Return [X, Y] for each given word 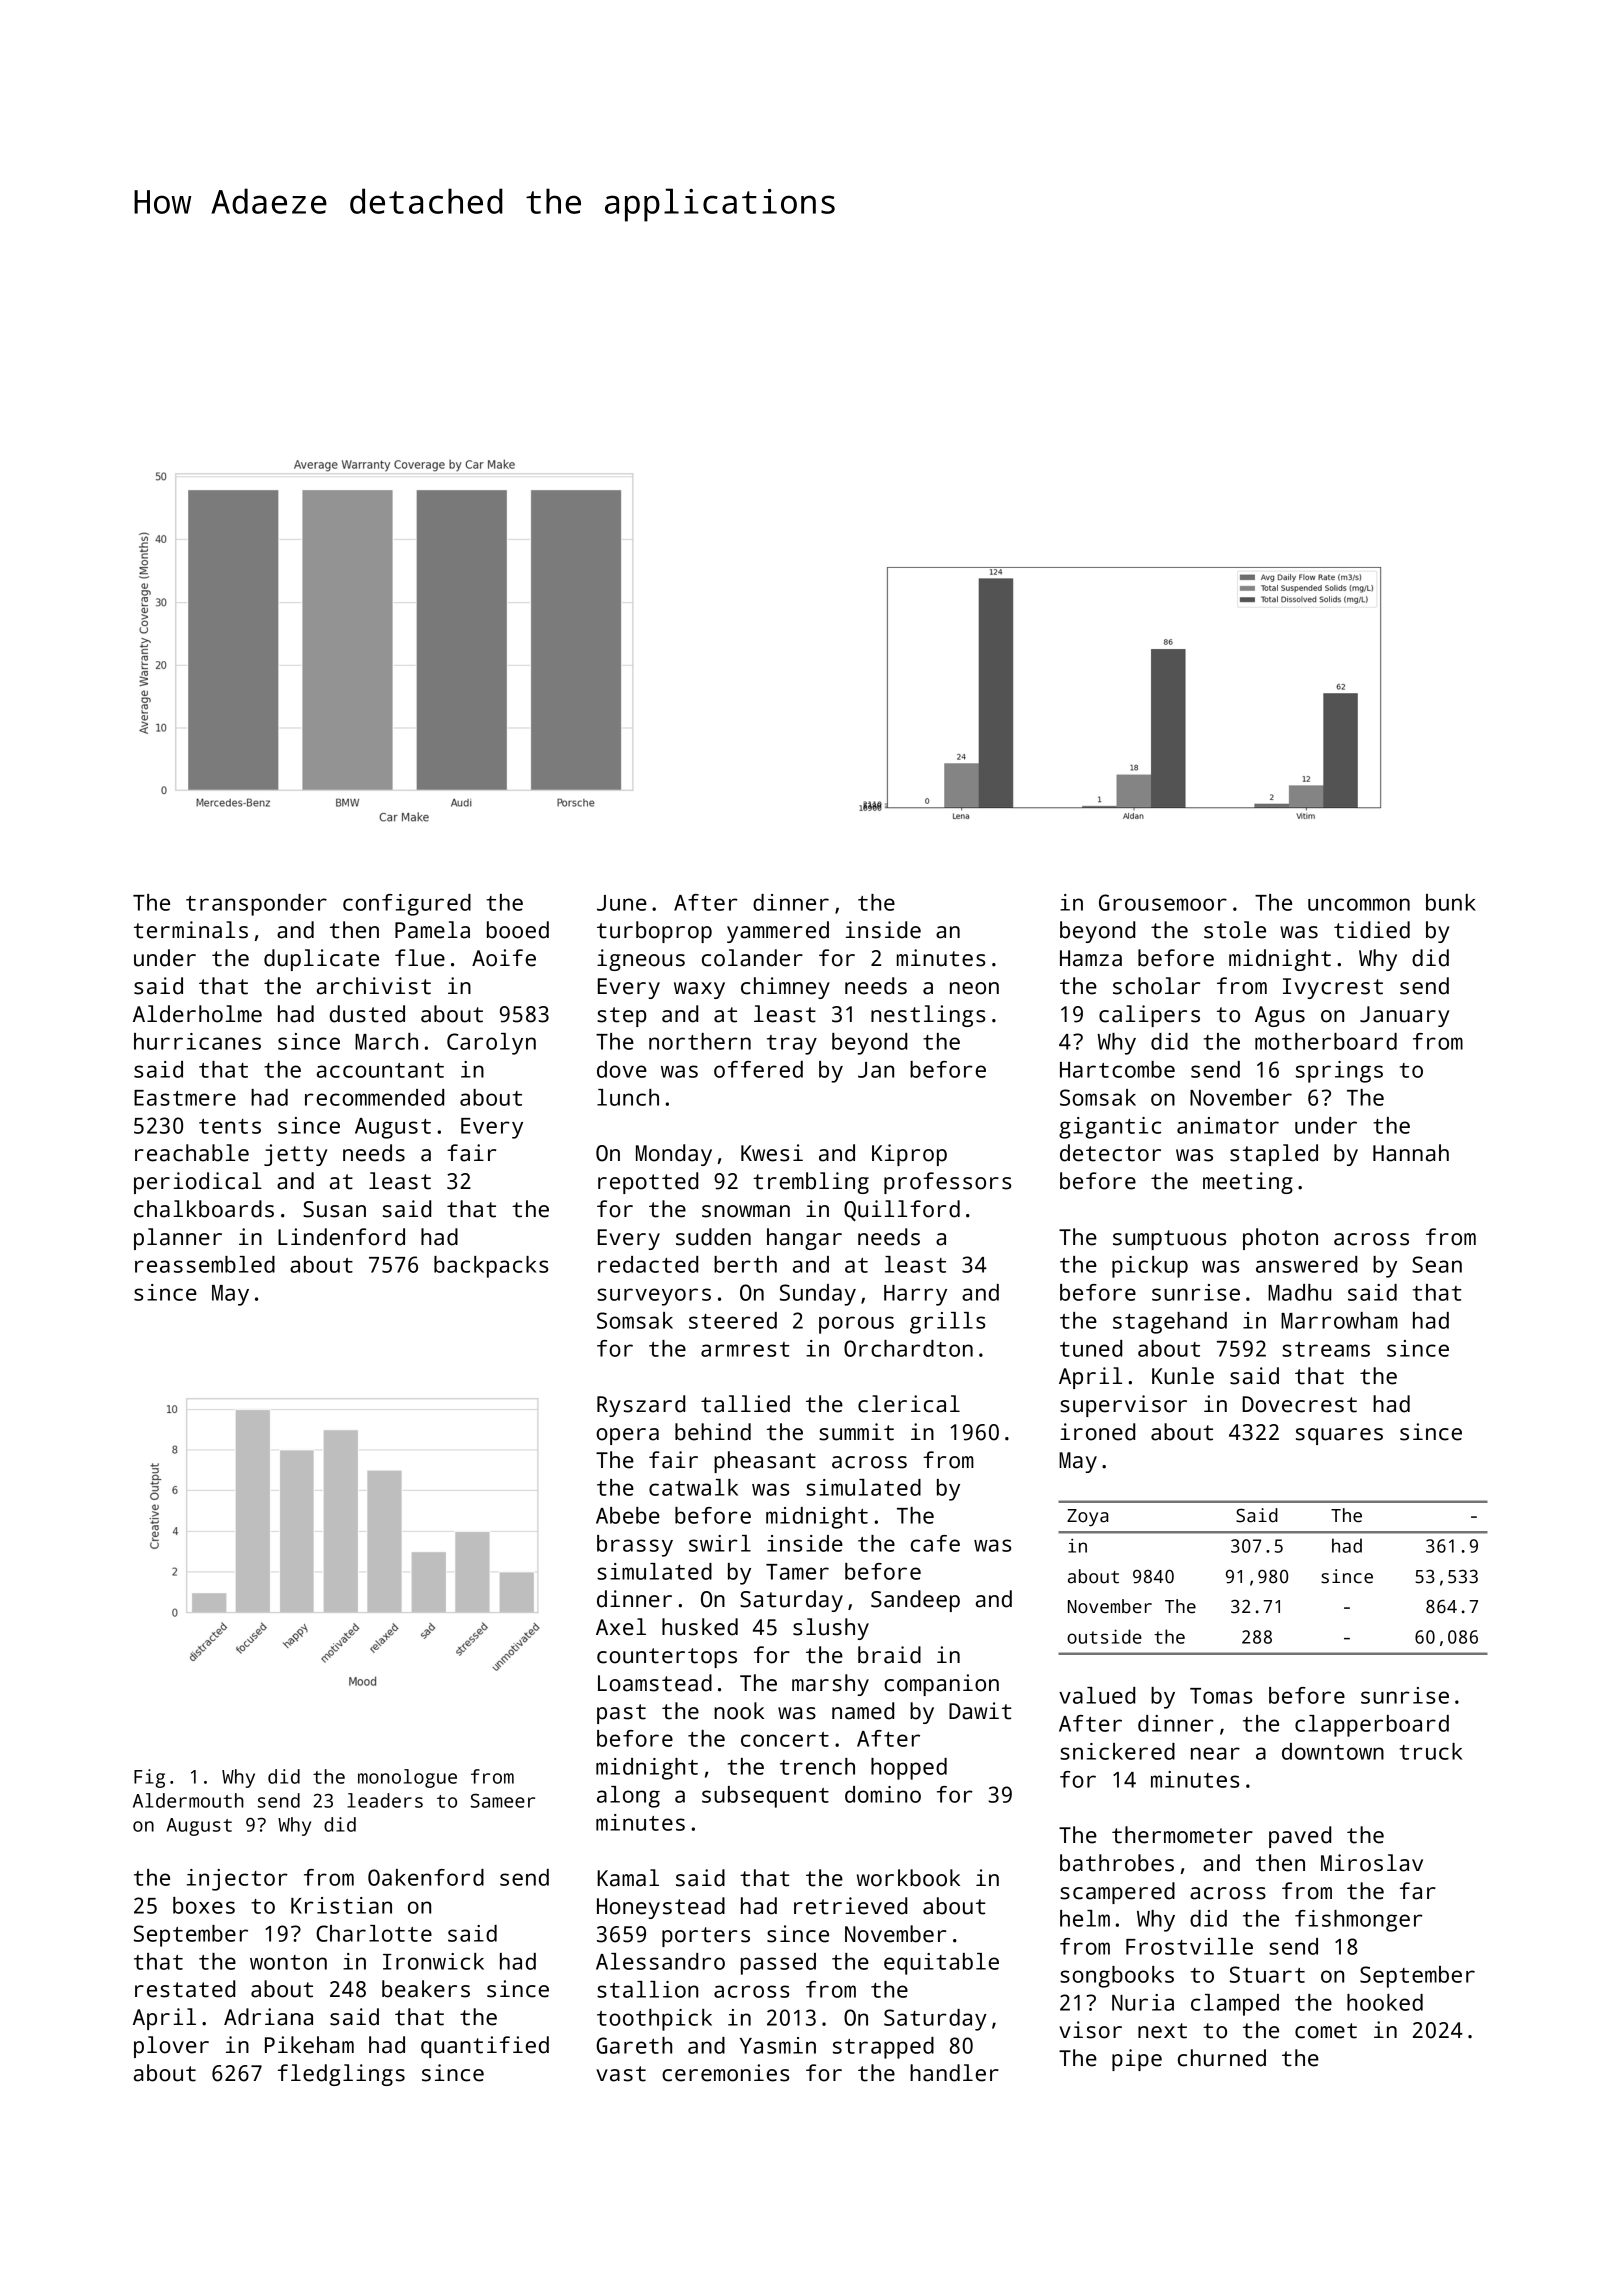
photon [1280, 1239]
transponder [256, 905]
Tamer [797, 1572]
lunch [628, 1097]
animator [1228, 1125]
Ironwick [433, 1961]
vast [621, 2074]
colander [752, 958]
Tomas [1221, 1696]
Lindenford [341, 1237]
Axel [621, 1627]
